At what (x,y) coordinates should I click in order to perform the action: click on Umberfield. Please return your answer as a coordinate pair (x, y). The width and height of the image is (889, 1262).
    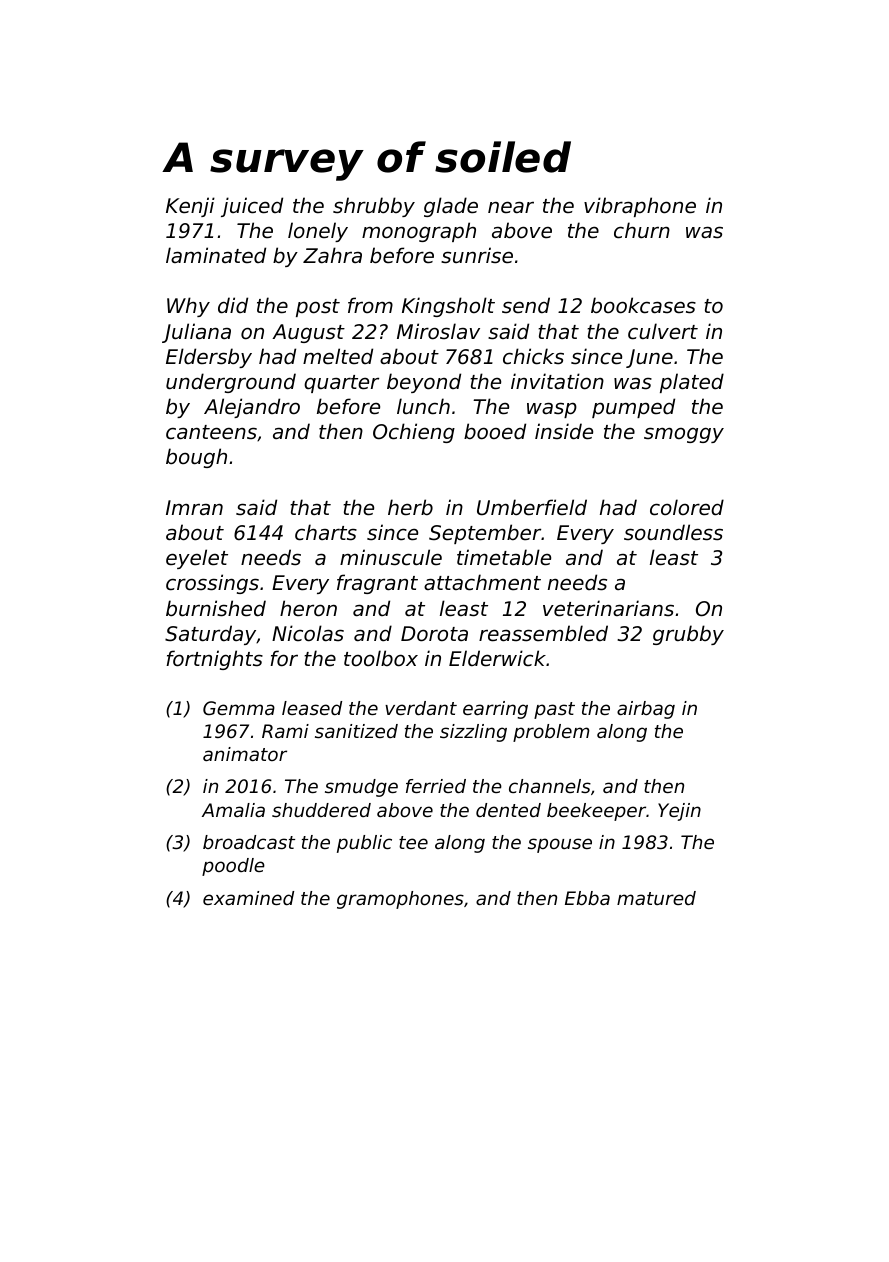
    Looking at the image, I should click on (532, 507).
